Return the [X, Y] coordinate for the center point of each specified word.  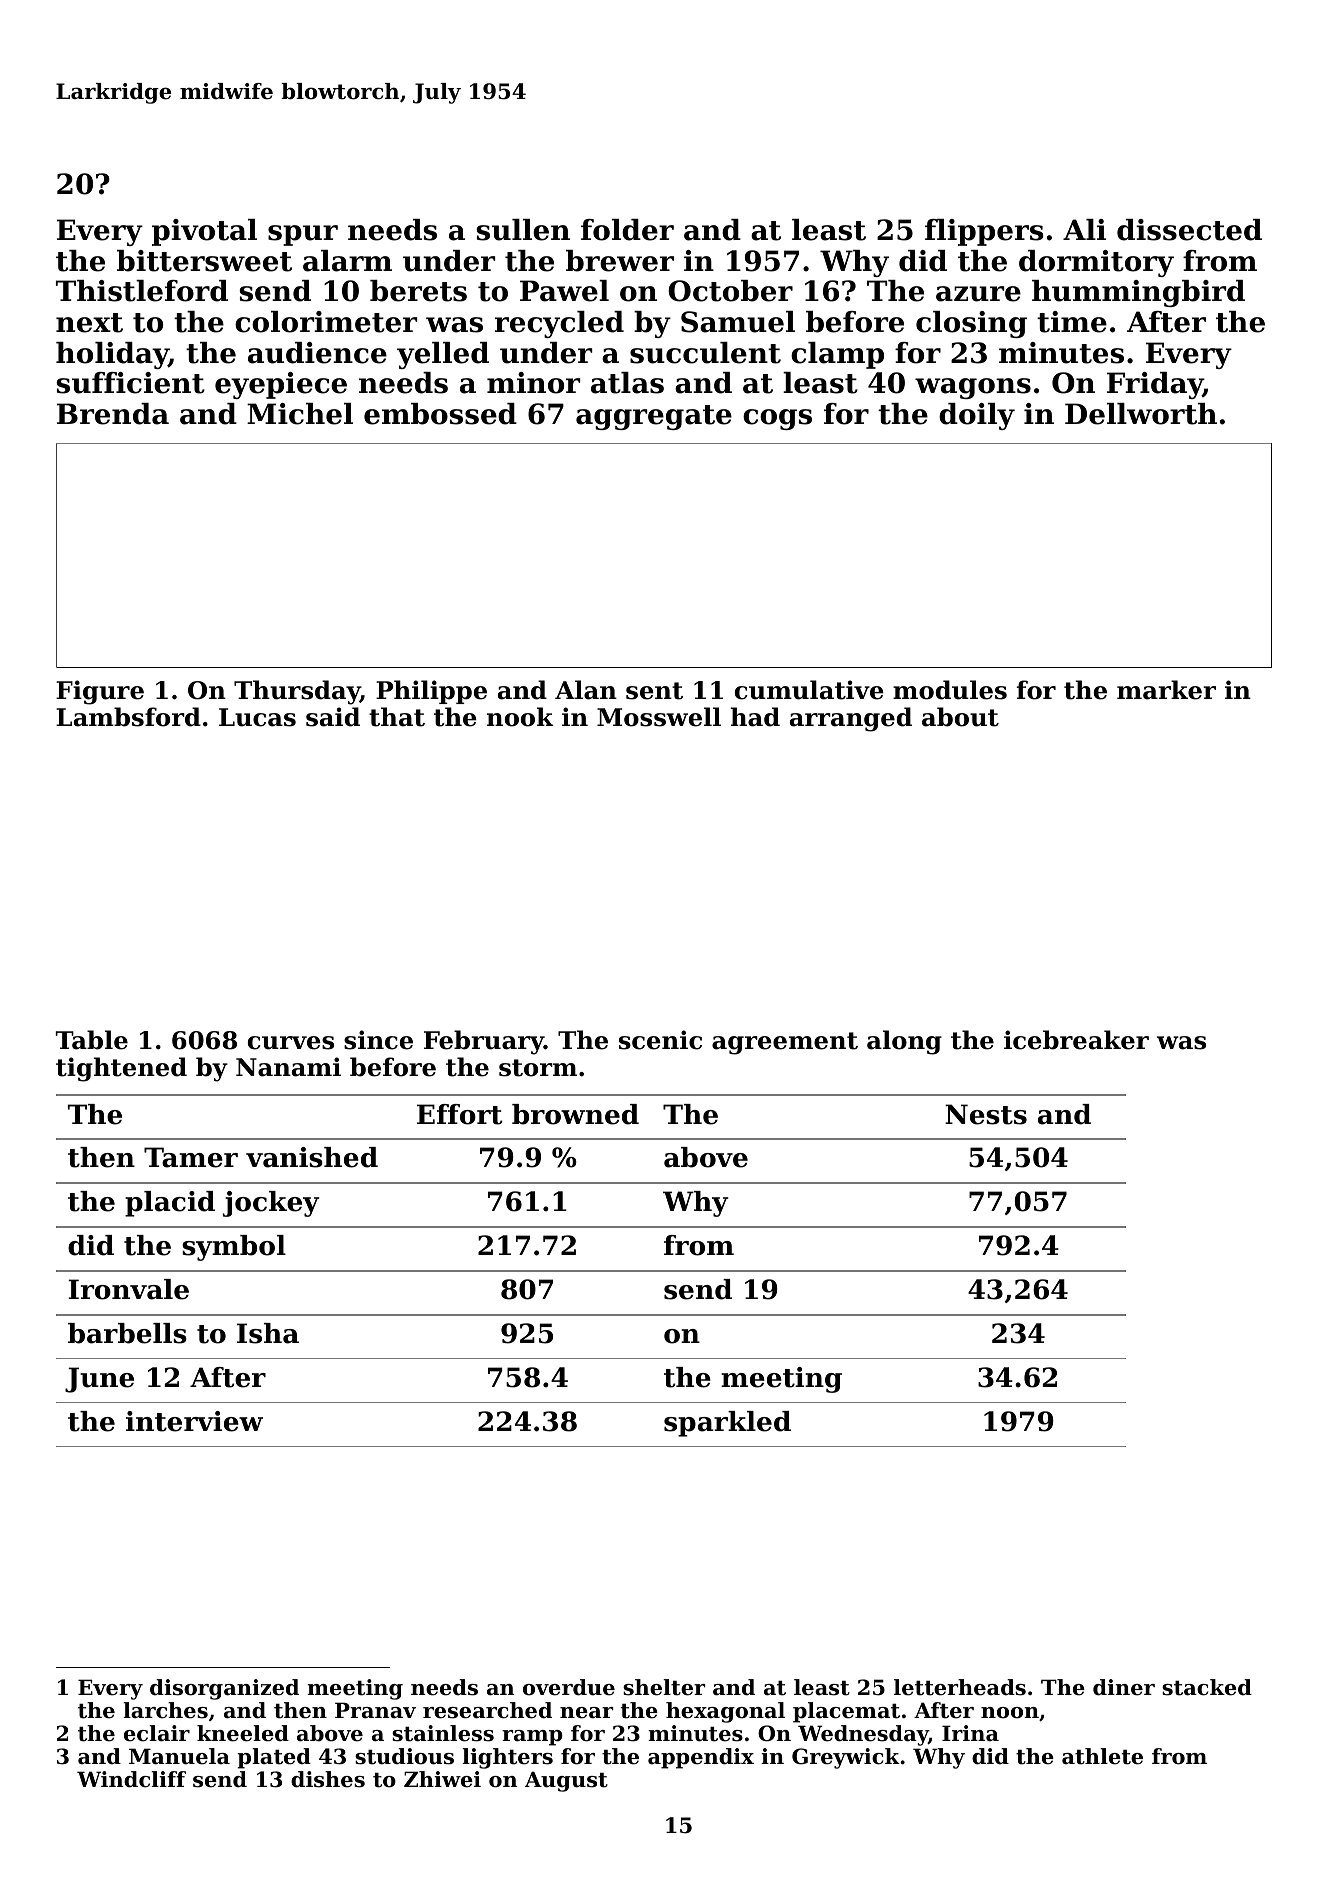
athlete [1102, 1756]
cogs [777, 419]
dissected [1189, 230]
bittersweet [204, 261]
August [566, 1781]
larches [165, 1710]
